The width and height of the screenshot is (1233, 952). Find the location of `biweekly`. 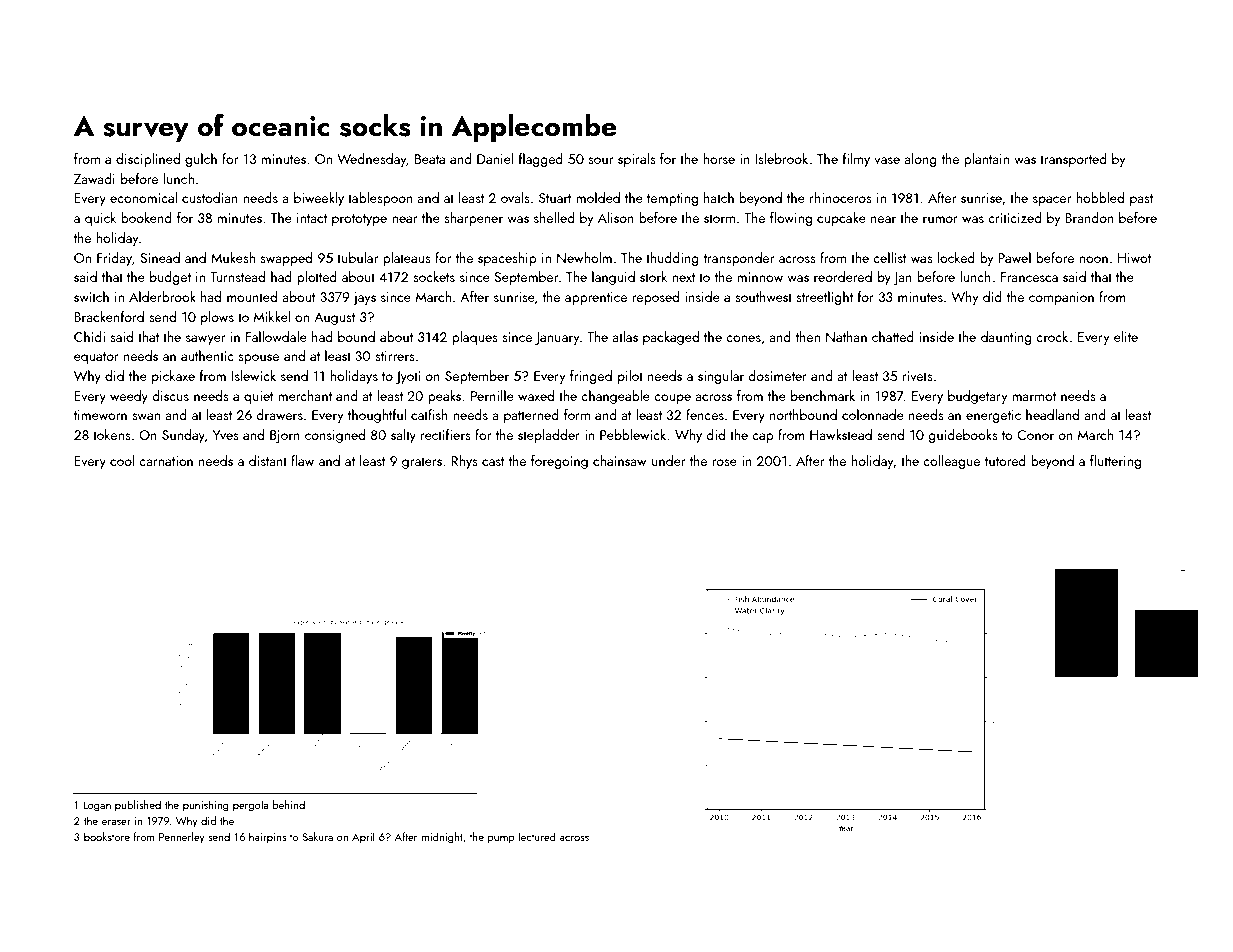

biweekly is located at coordinates (319, 199).
